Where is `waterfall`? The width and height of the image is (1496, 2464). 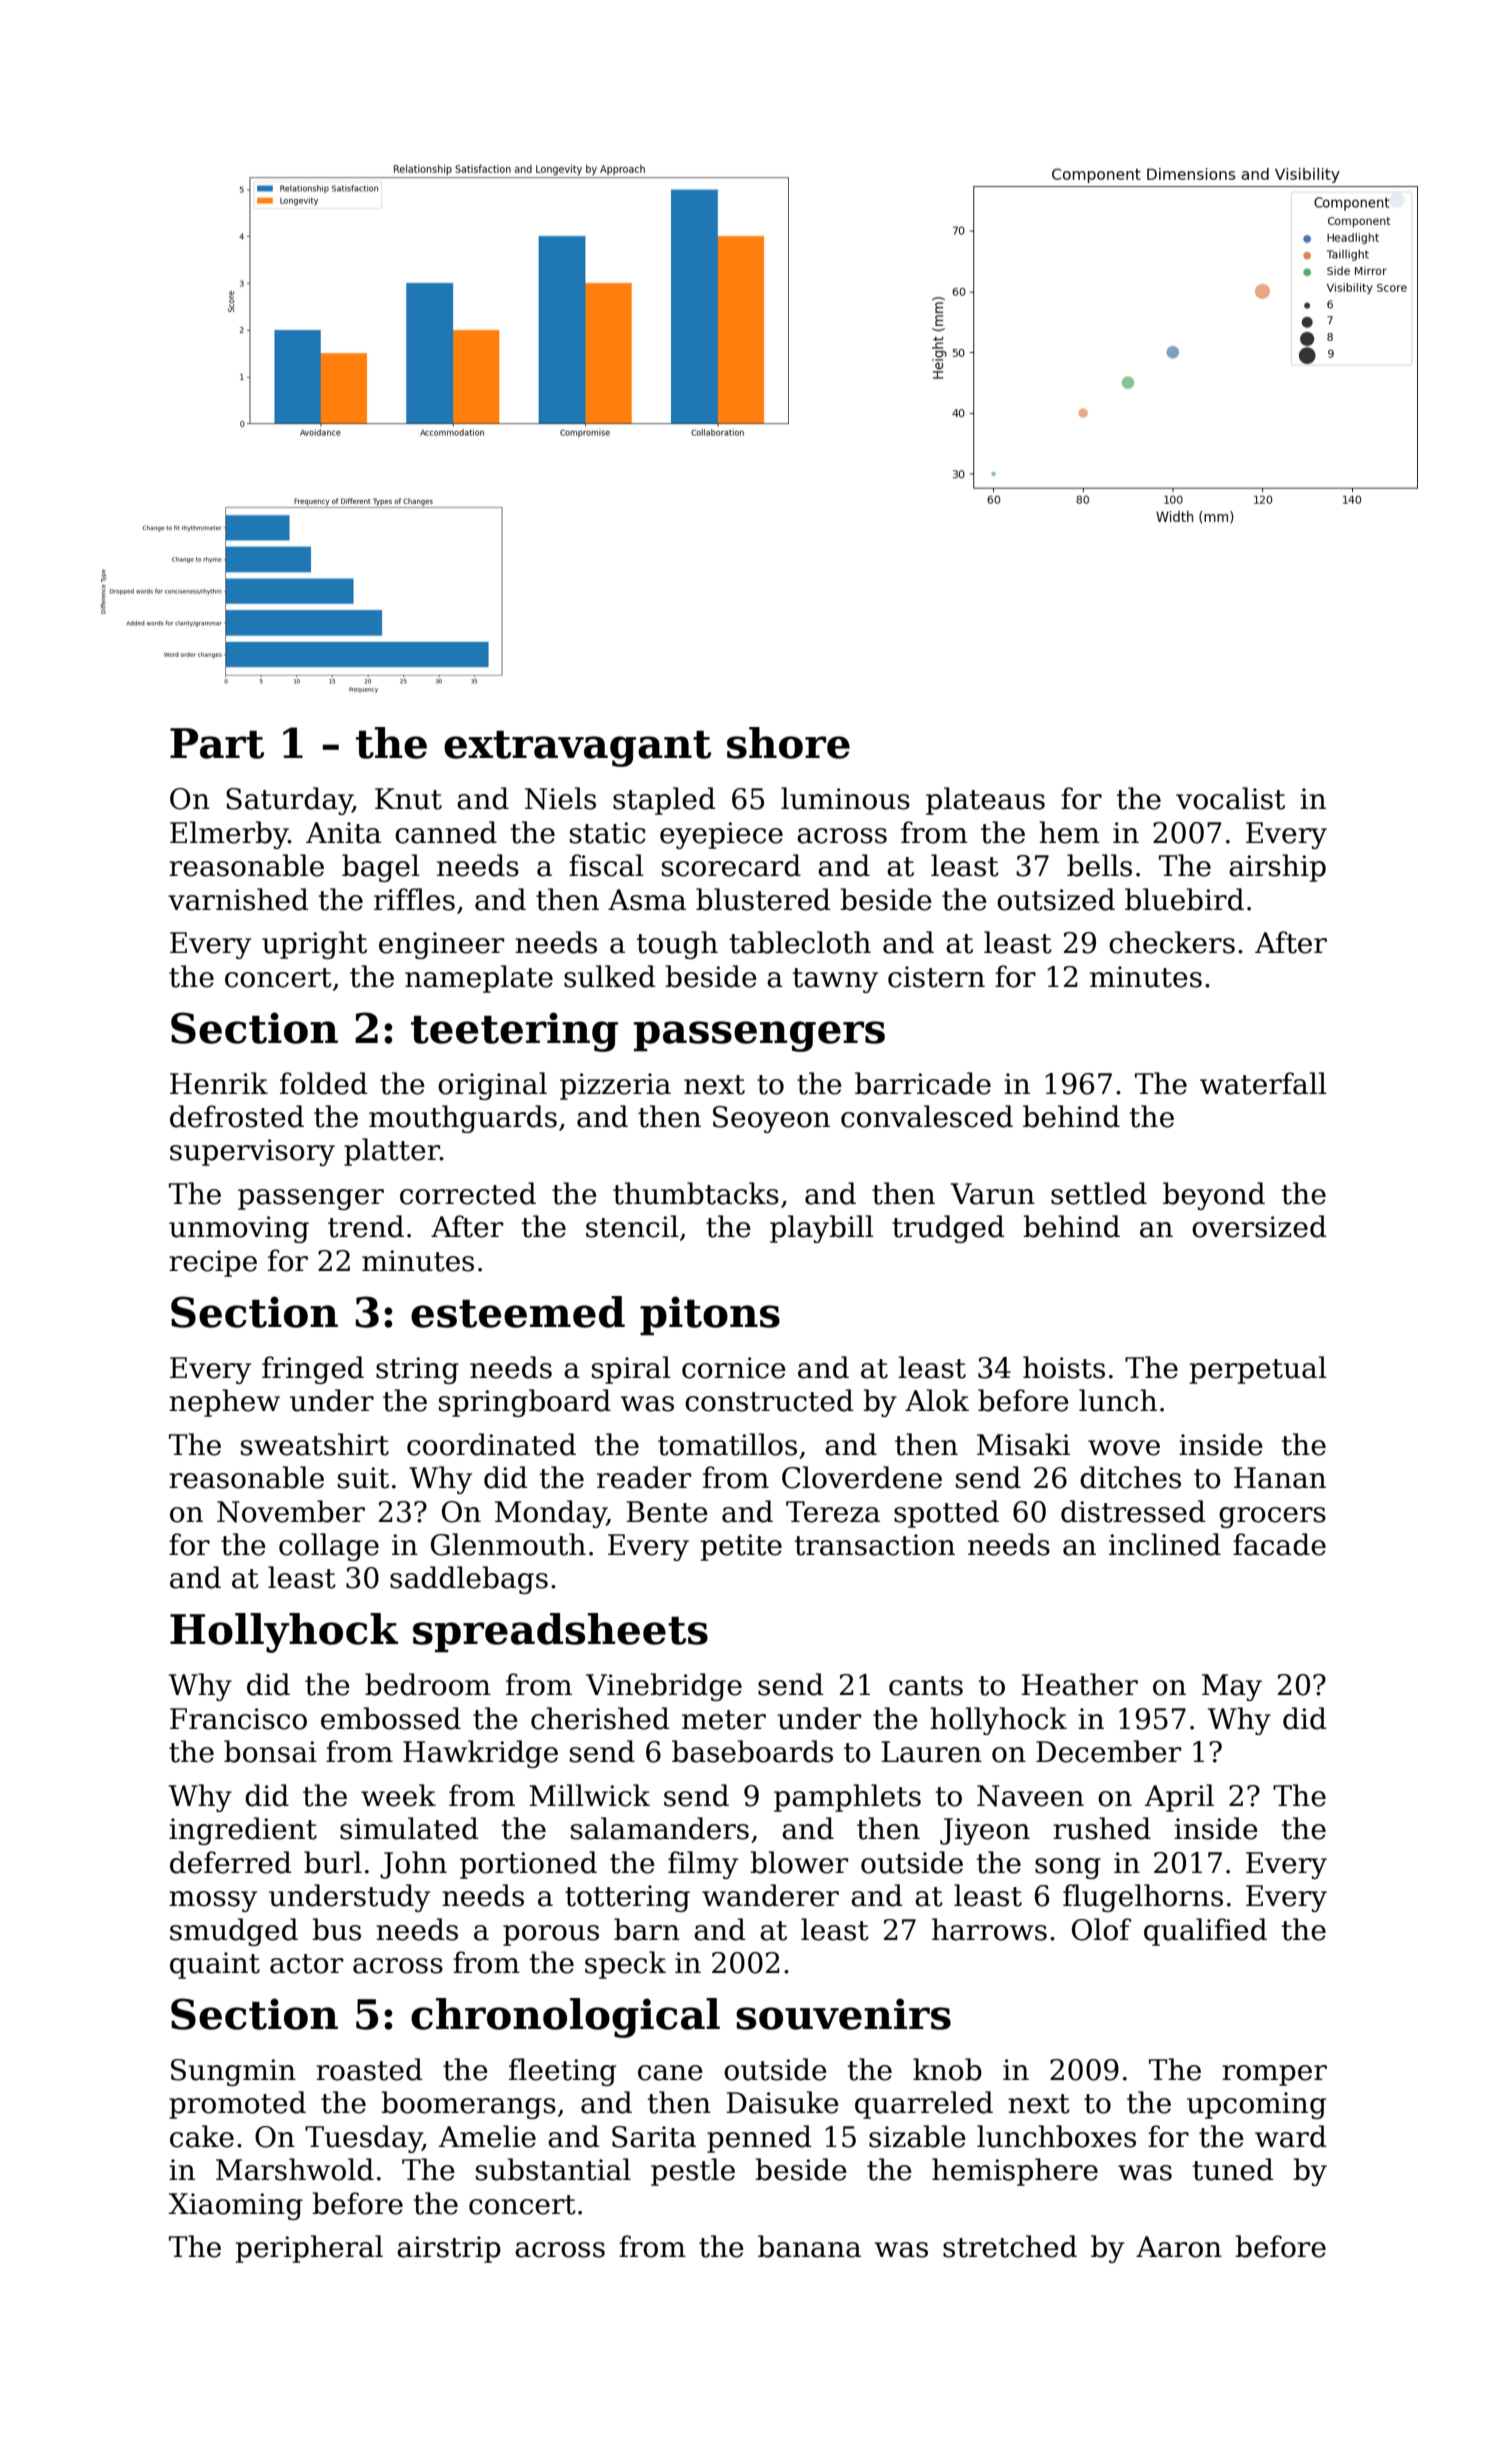 waterfall is located at coordinates (1263, 1083).
